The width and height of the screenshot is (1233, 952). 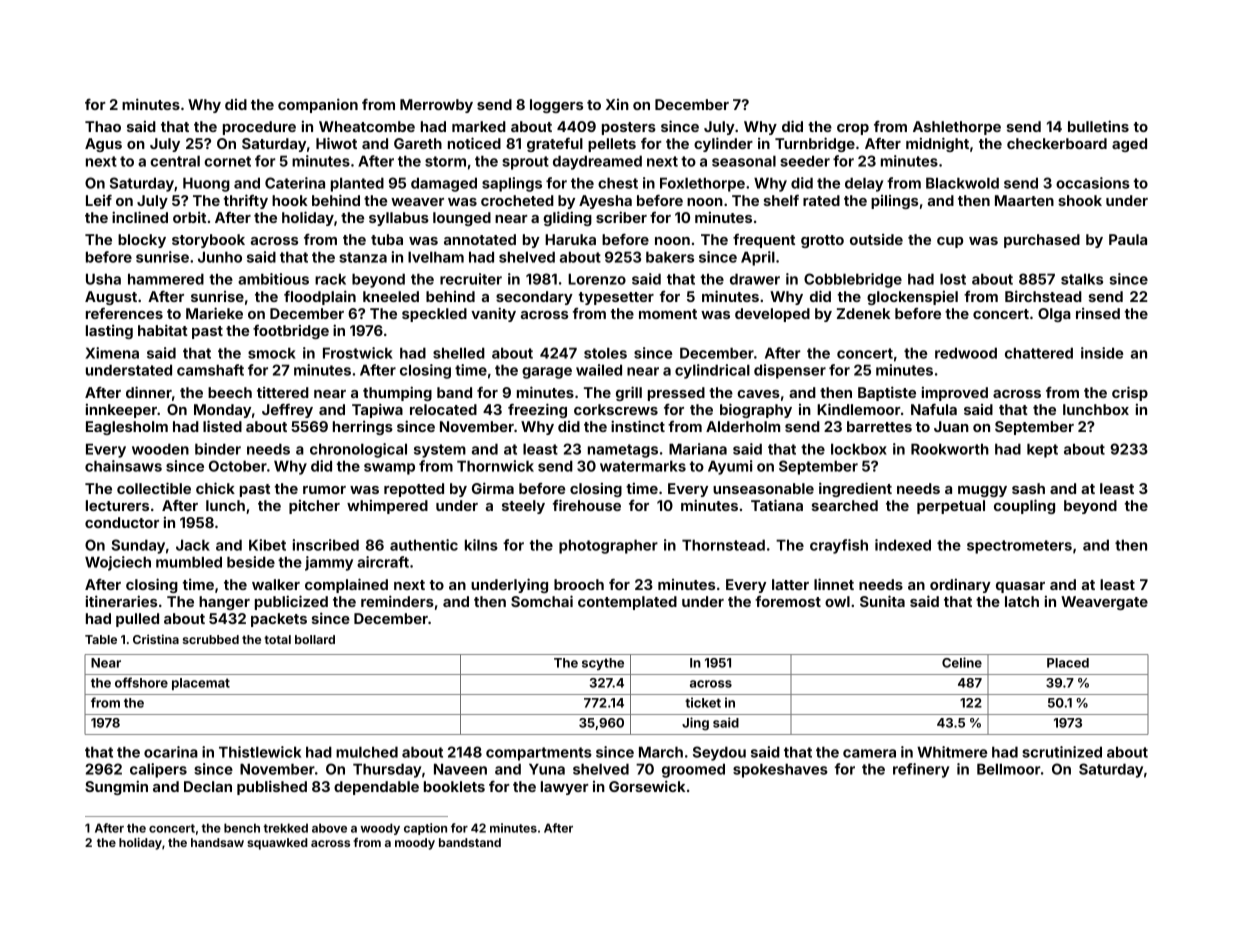 I want to click on Thao, so click(x=103, y=126).
